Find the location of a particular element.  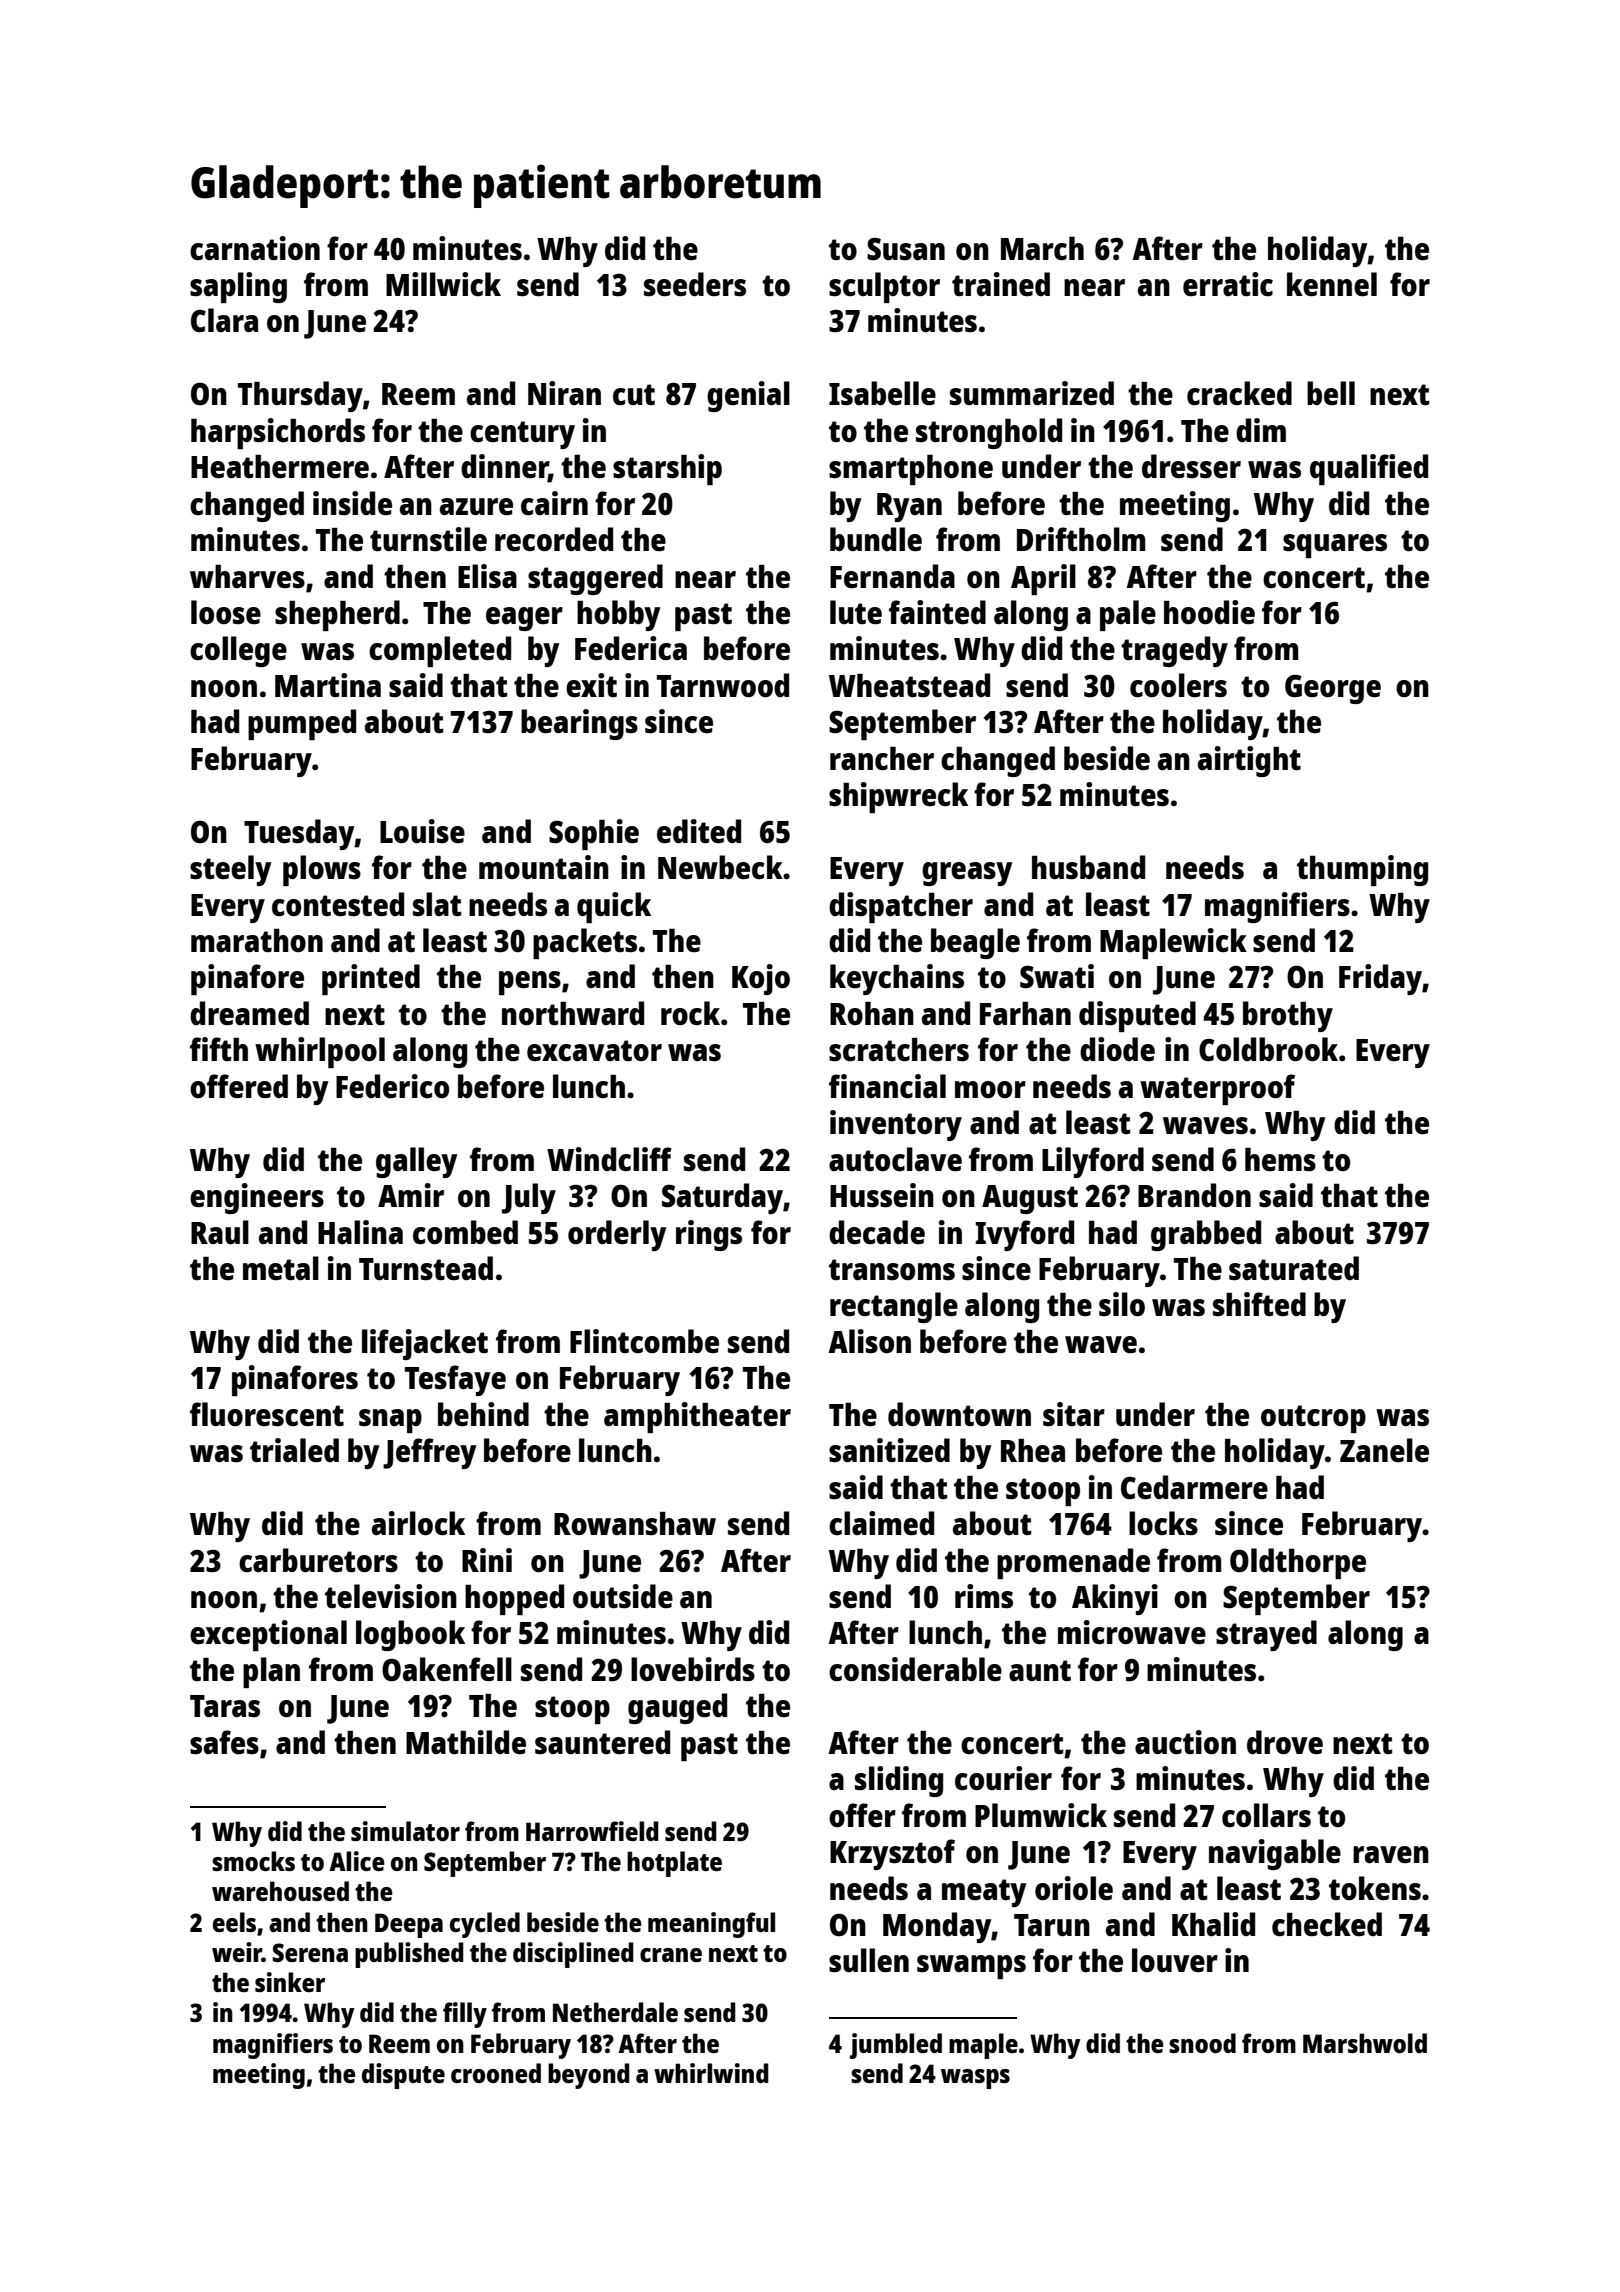

dim is located at coordinates (1261, 430).
